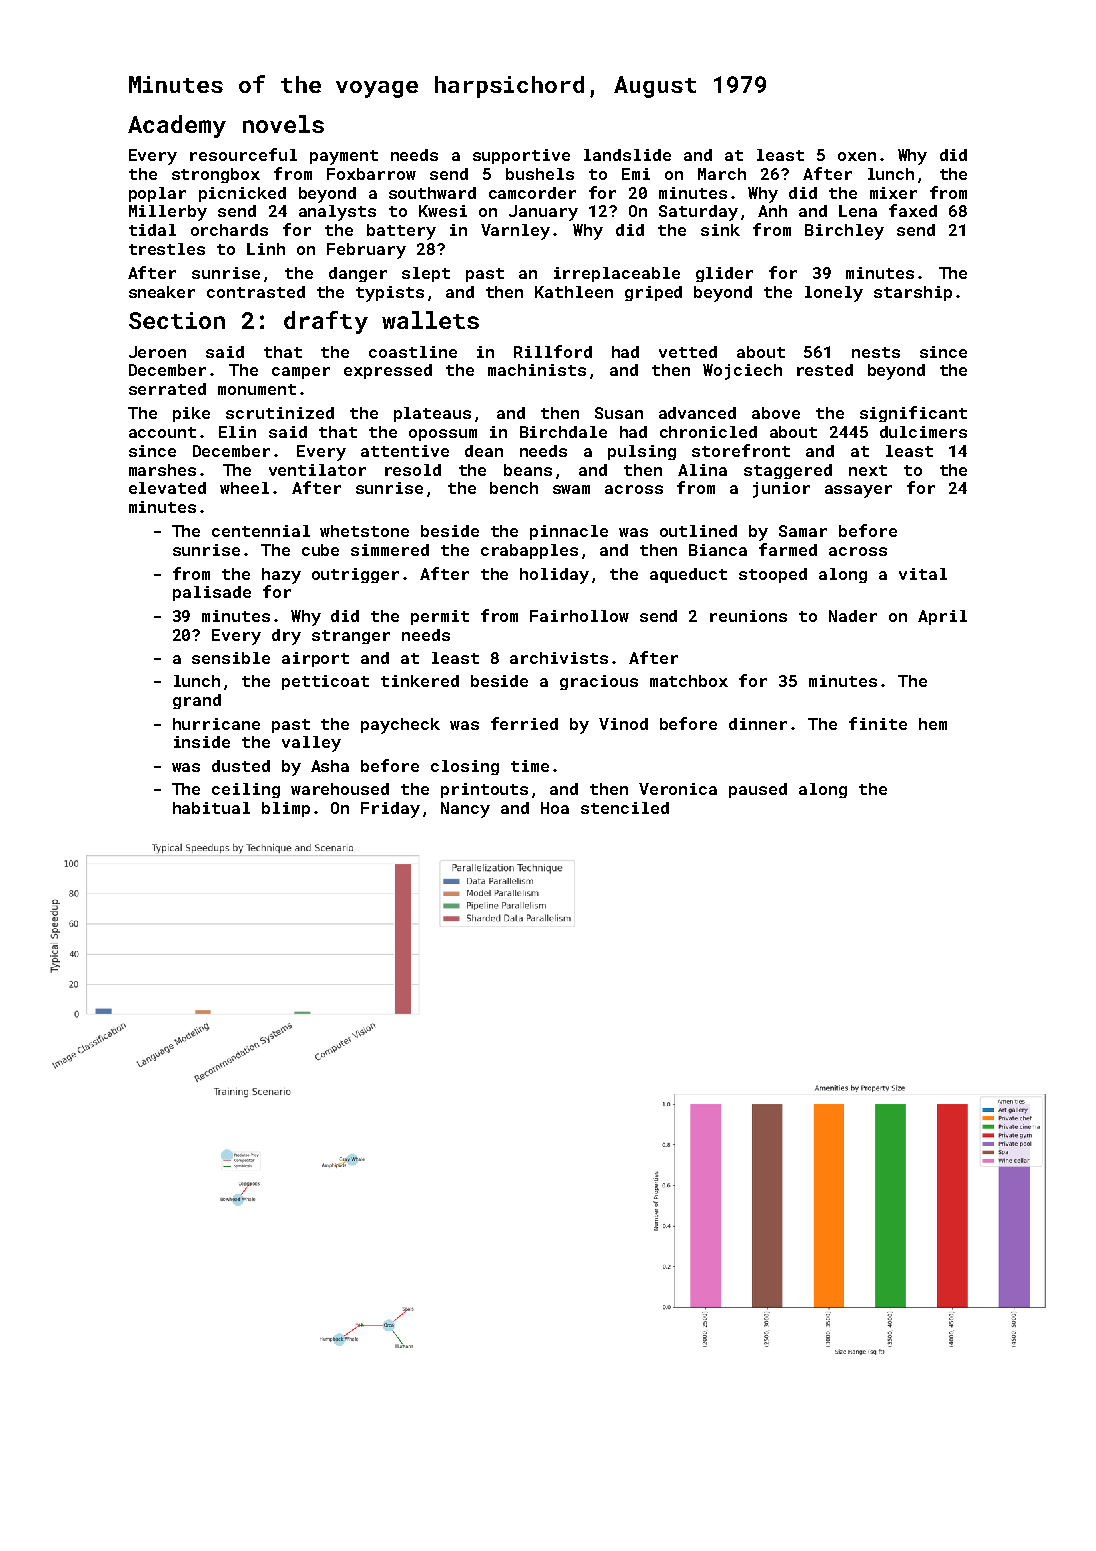 This screenshot has height=1551, width=1096. I want to click on plateaus, so click(432, 414).
